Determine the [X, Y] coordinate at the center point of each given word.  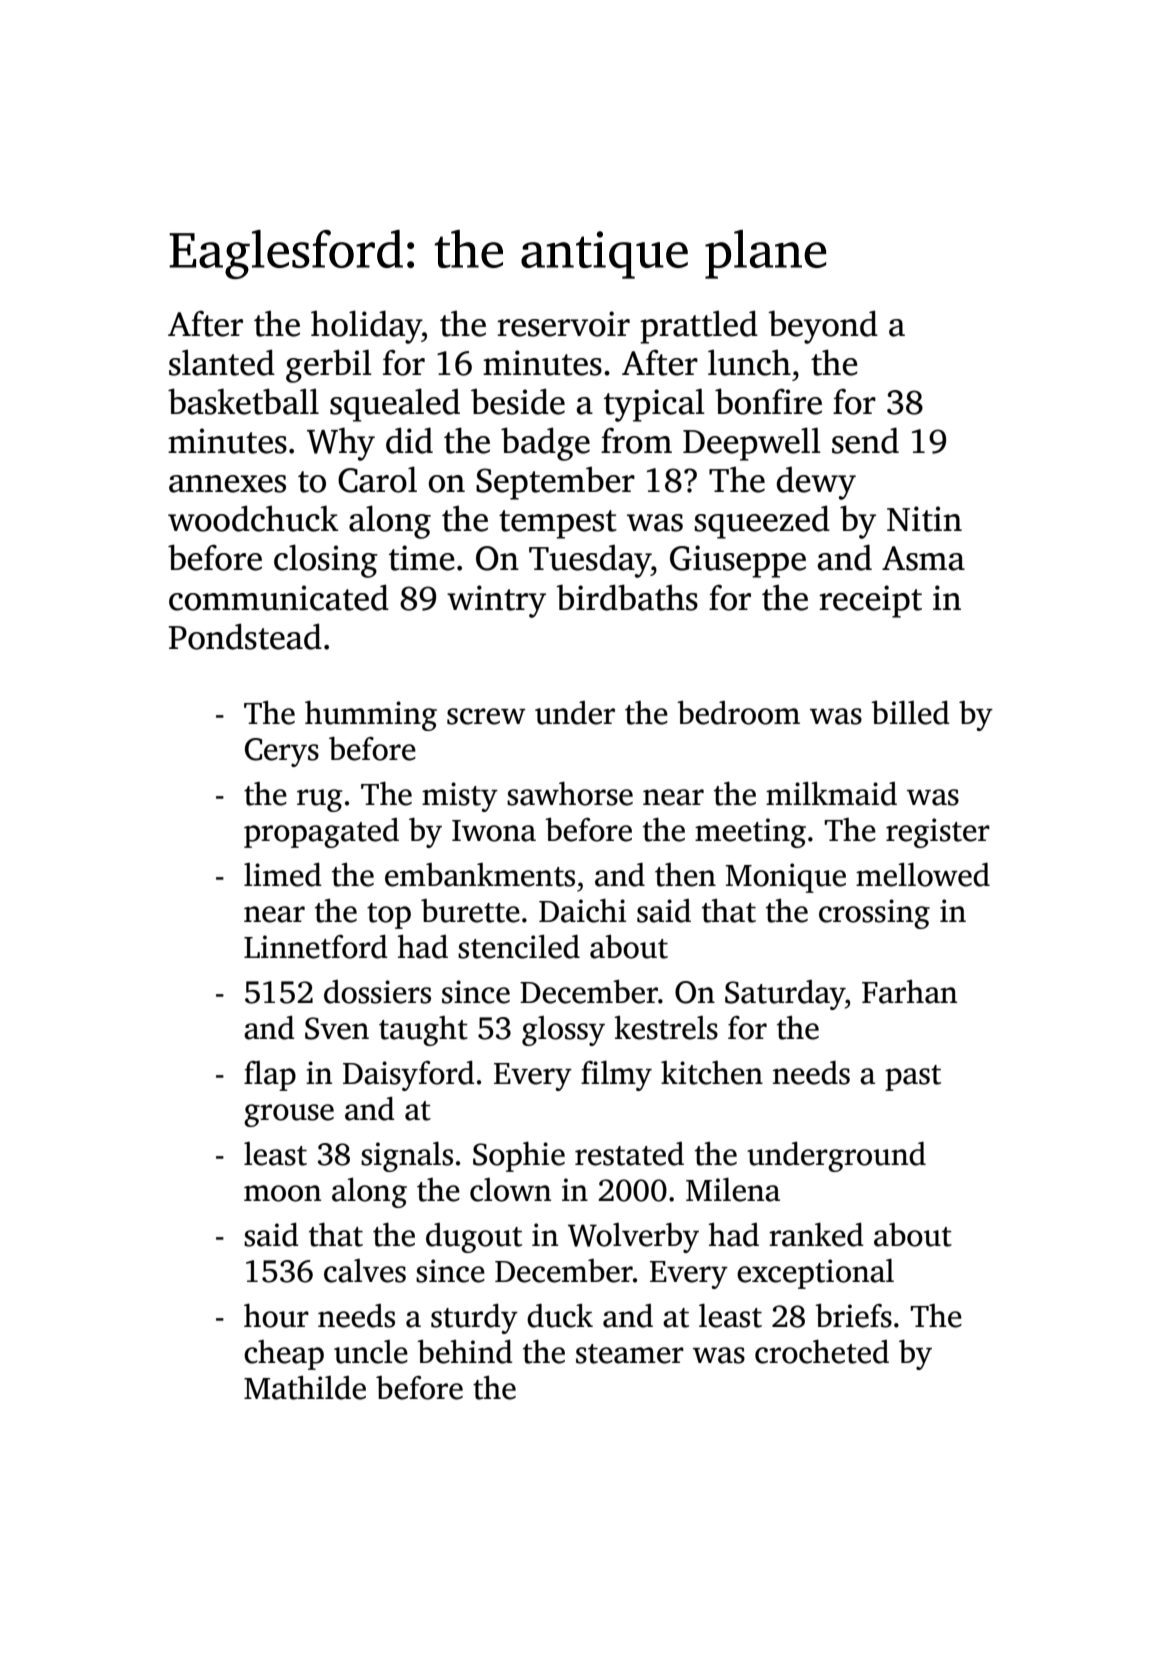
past [913, 1078]
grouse [289, 1115]
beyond [823, 327]
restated [629, 1154]
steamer [630, 1354]
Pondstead [245, 636]
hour [276, 1316]
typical [654, 405]
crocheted [822, 1352]
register [938, 833]
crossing [874, 914]
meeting [750, 833]
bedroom [738, 713]
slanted [222, 362]
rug [319, 800]
